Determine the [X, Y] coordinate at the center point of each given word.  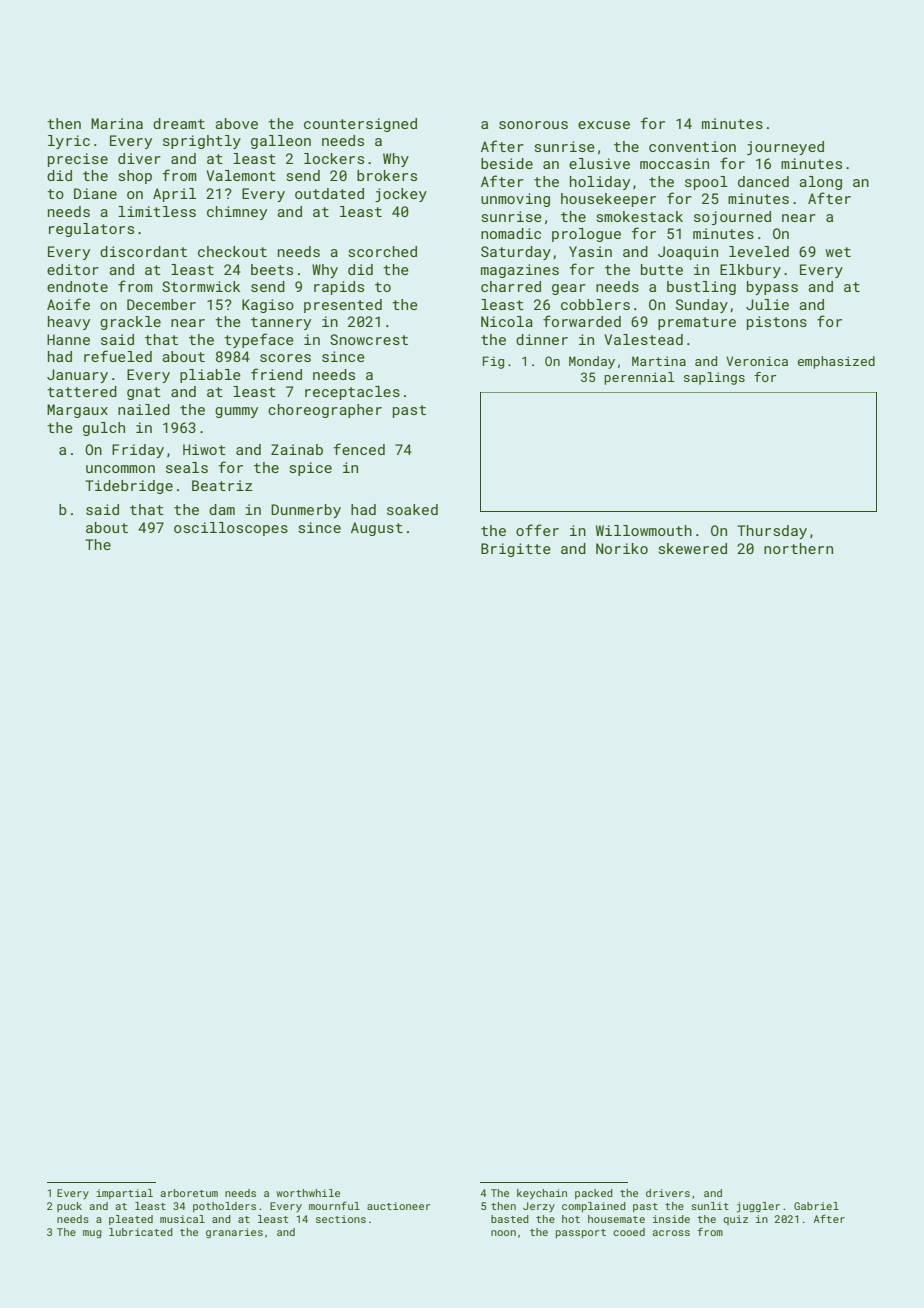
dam [222, 509]
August [377, 529]
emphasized [836, 362]
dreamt [179, 123]
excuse [604, 125]
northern [798, 548]
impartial [124, 1194]
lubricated [141, 1232]
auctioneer [398, 1206]
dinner [542, 339]
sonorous [533, 125]
